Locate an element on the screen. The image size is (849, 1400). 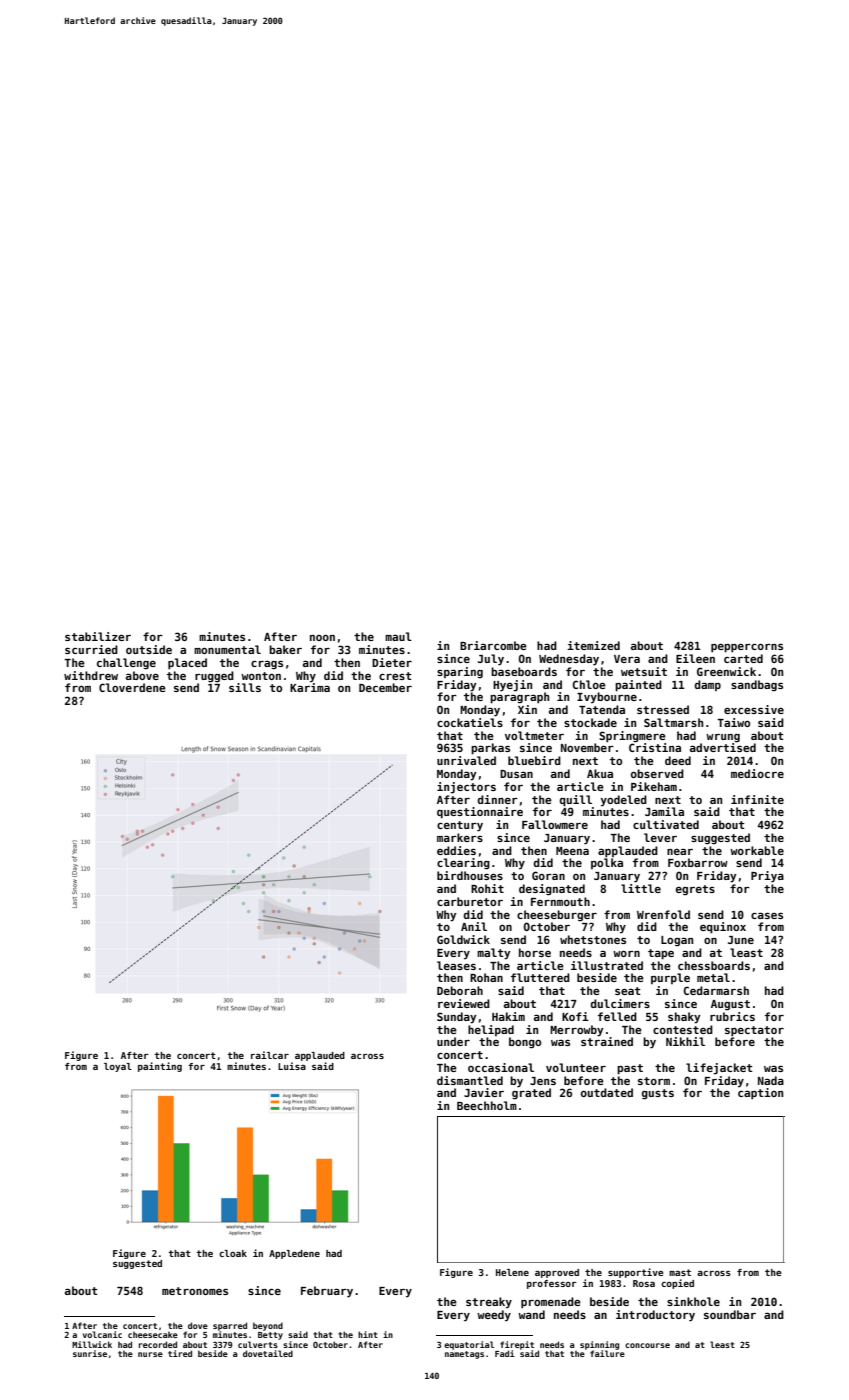
carted is located at coordinates (743, 658).
